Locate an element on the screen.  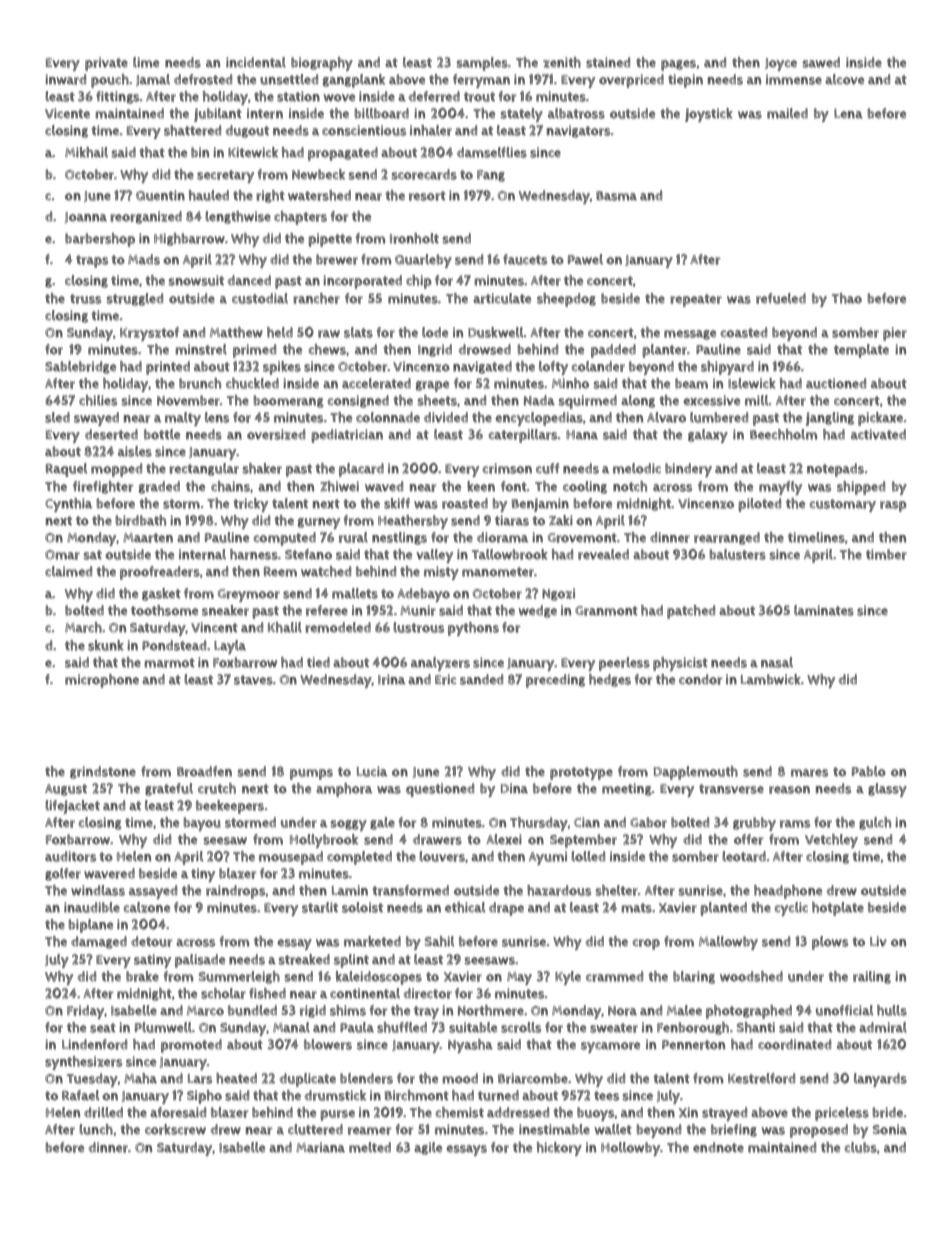
endnote is located at coordinates (718, 1147).
